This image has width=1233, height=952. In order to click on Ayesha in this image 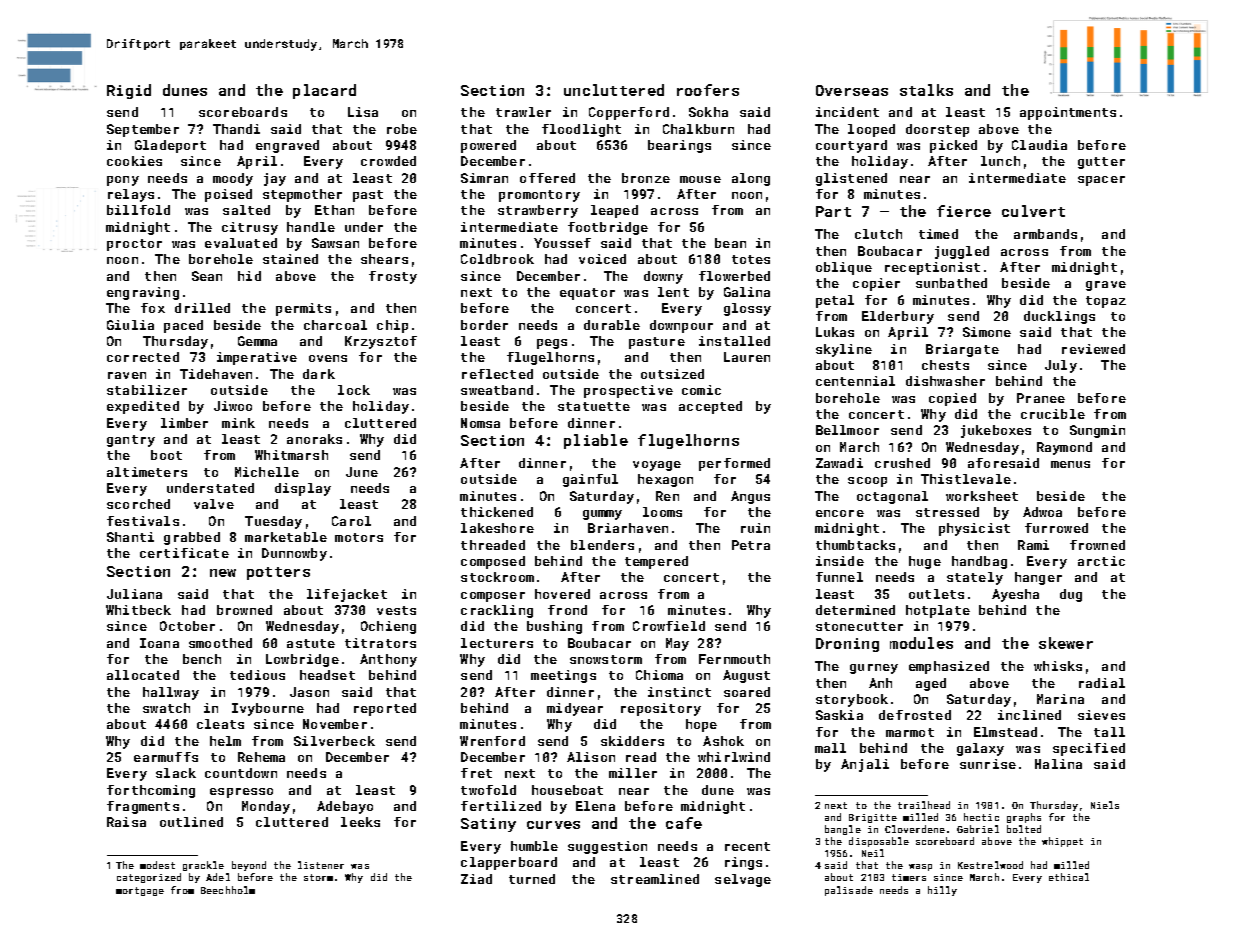, I will do `click(1015, 595)`.
